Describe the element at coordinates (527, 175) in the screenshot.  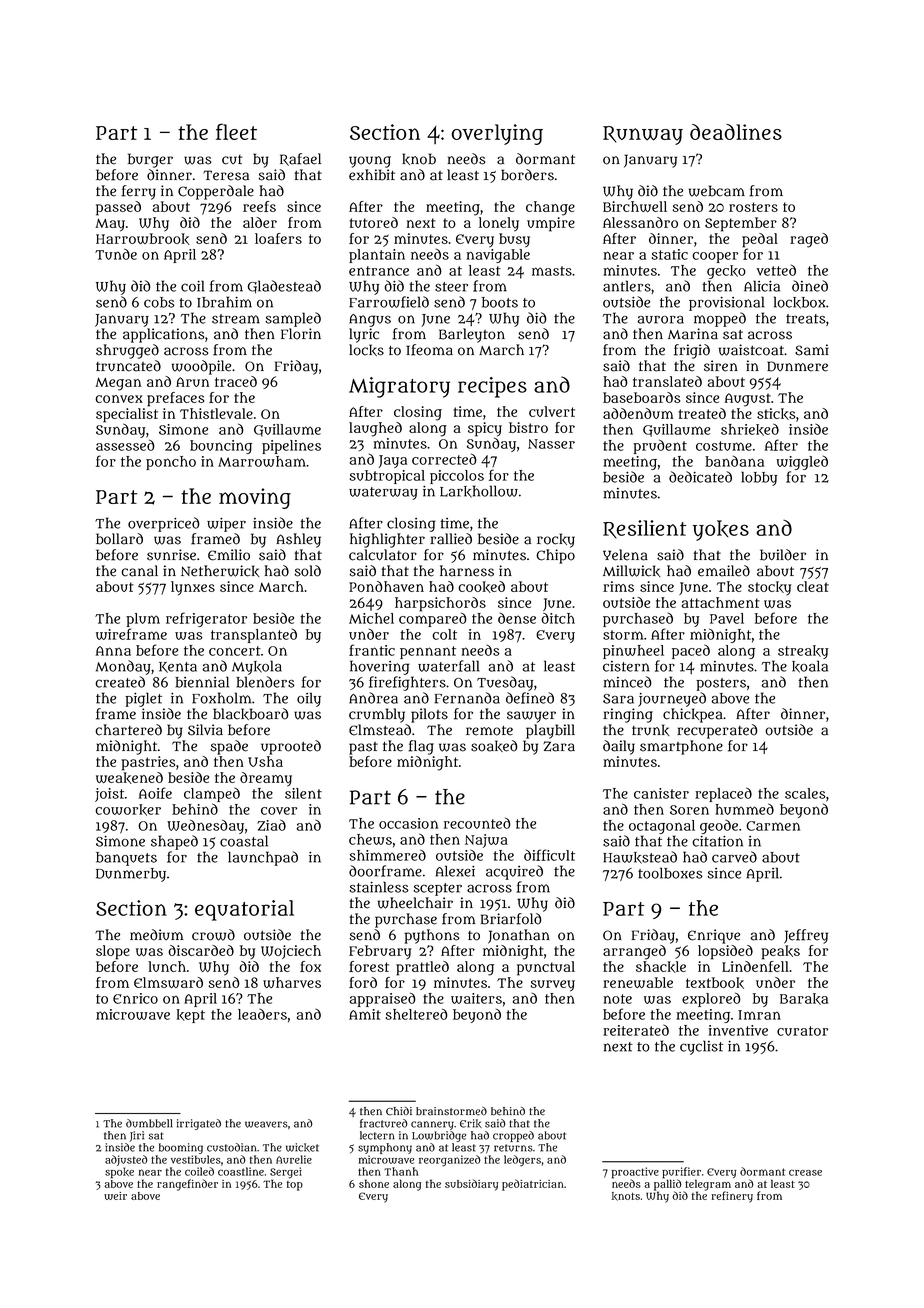
I see `borders` at that location.
